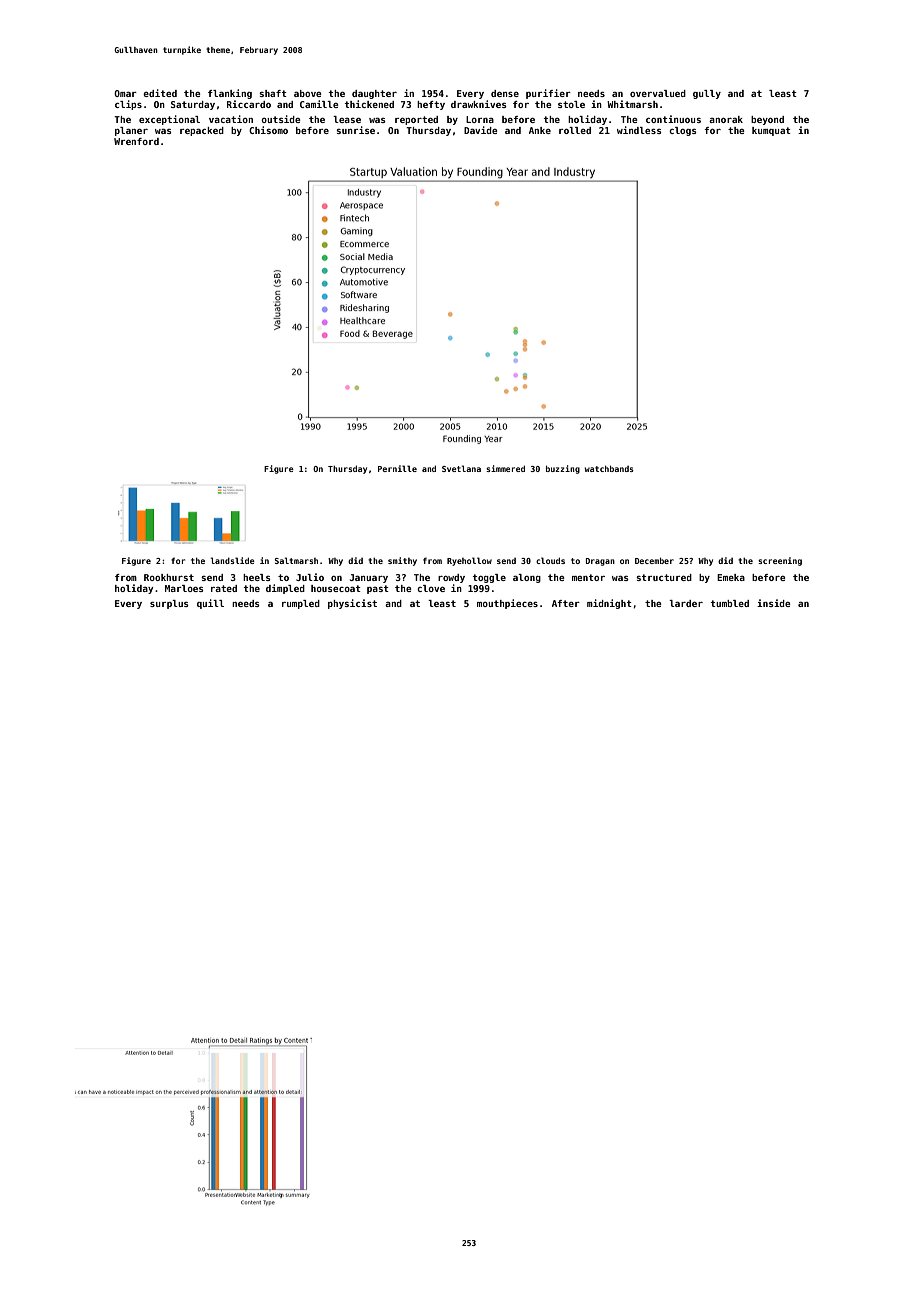 Image resolution: width=924 pixels, height=1308 pixels. I want to click on sunrise, so click(355, 130).
